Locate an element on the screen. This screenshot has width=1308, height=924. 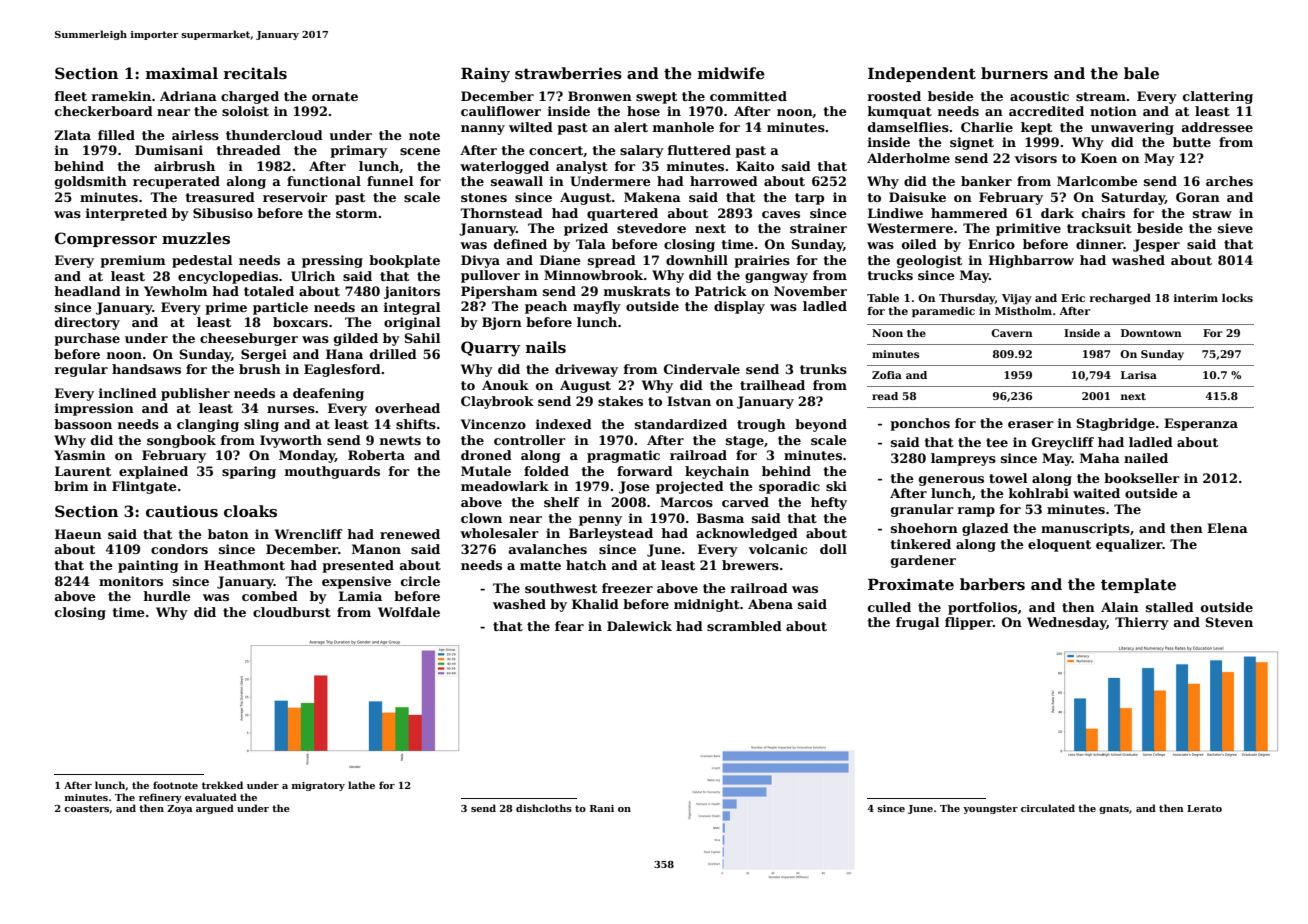
Larisa is located at coordinates (1139, 375).
